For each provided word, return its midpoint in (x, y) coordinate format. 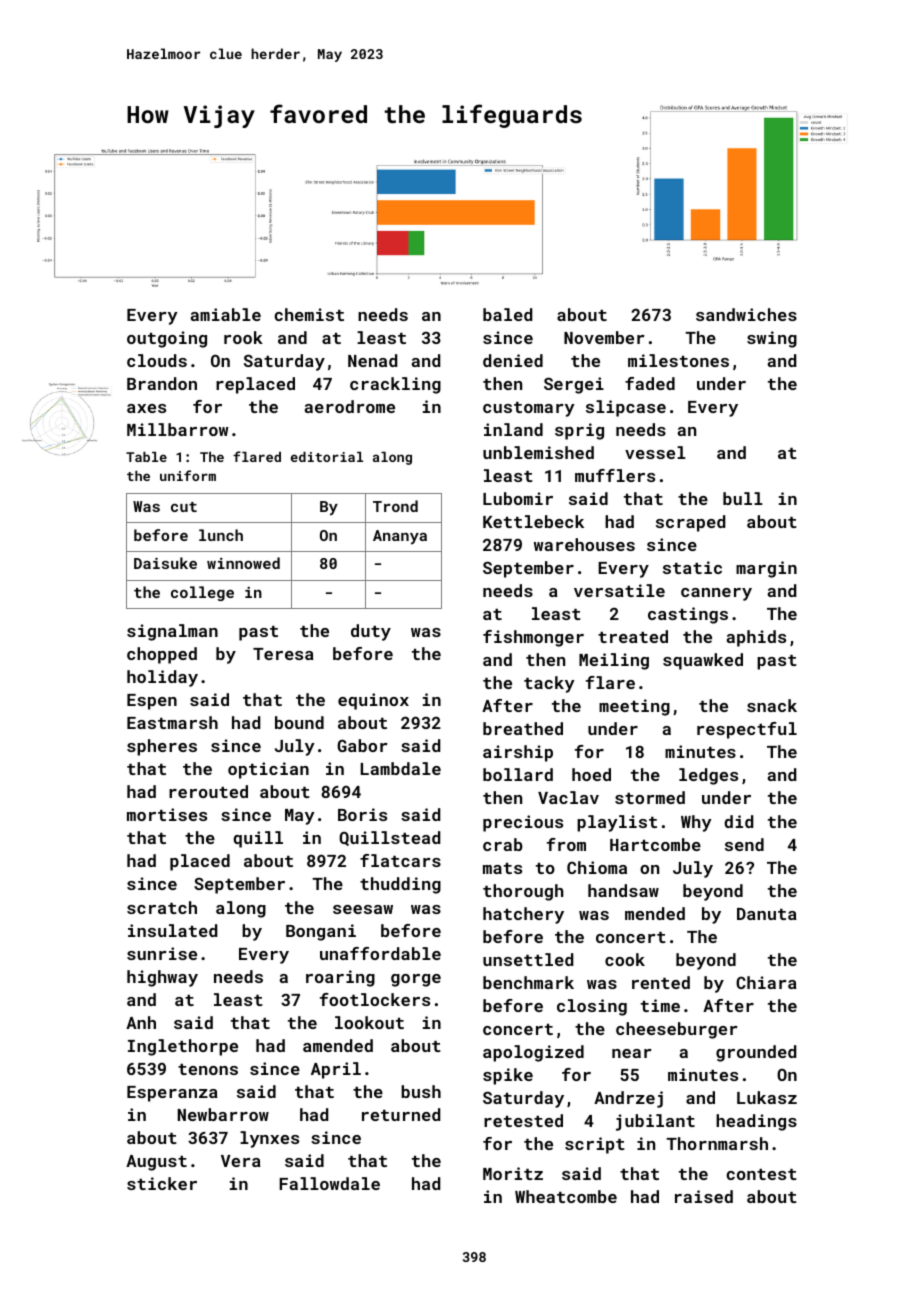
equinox (373, 701)
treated (633, 636)
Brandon (162, 383)
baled (507, 314)
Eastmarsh (172, 722)
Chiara (766, 982)
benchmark (528, 982)
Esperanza (172, 1094)
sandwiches (746, 314)
